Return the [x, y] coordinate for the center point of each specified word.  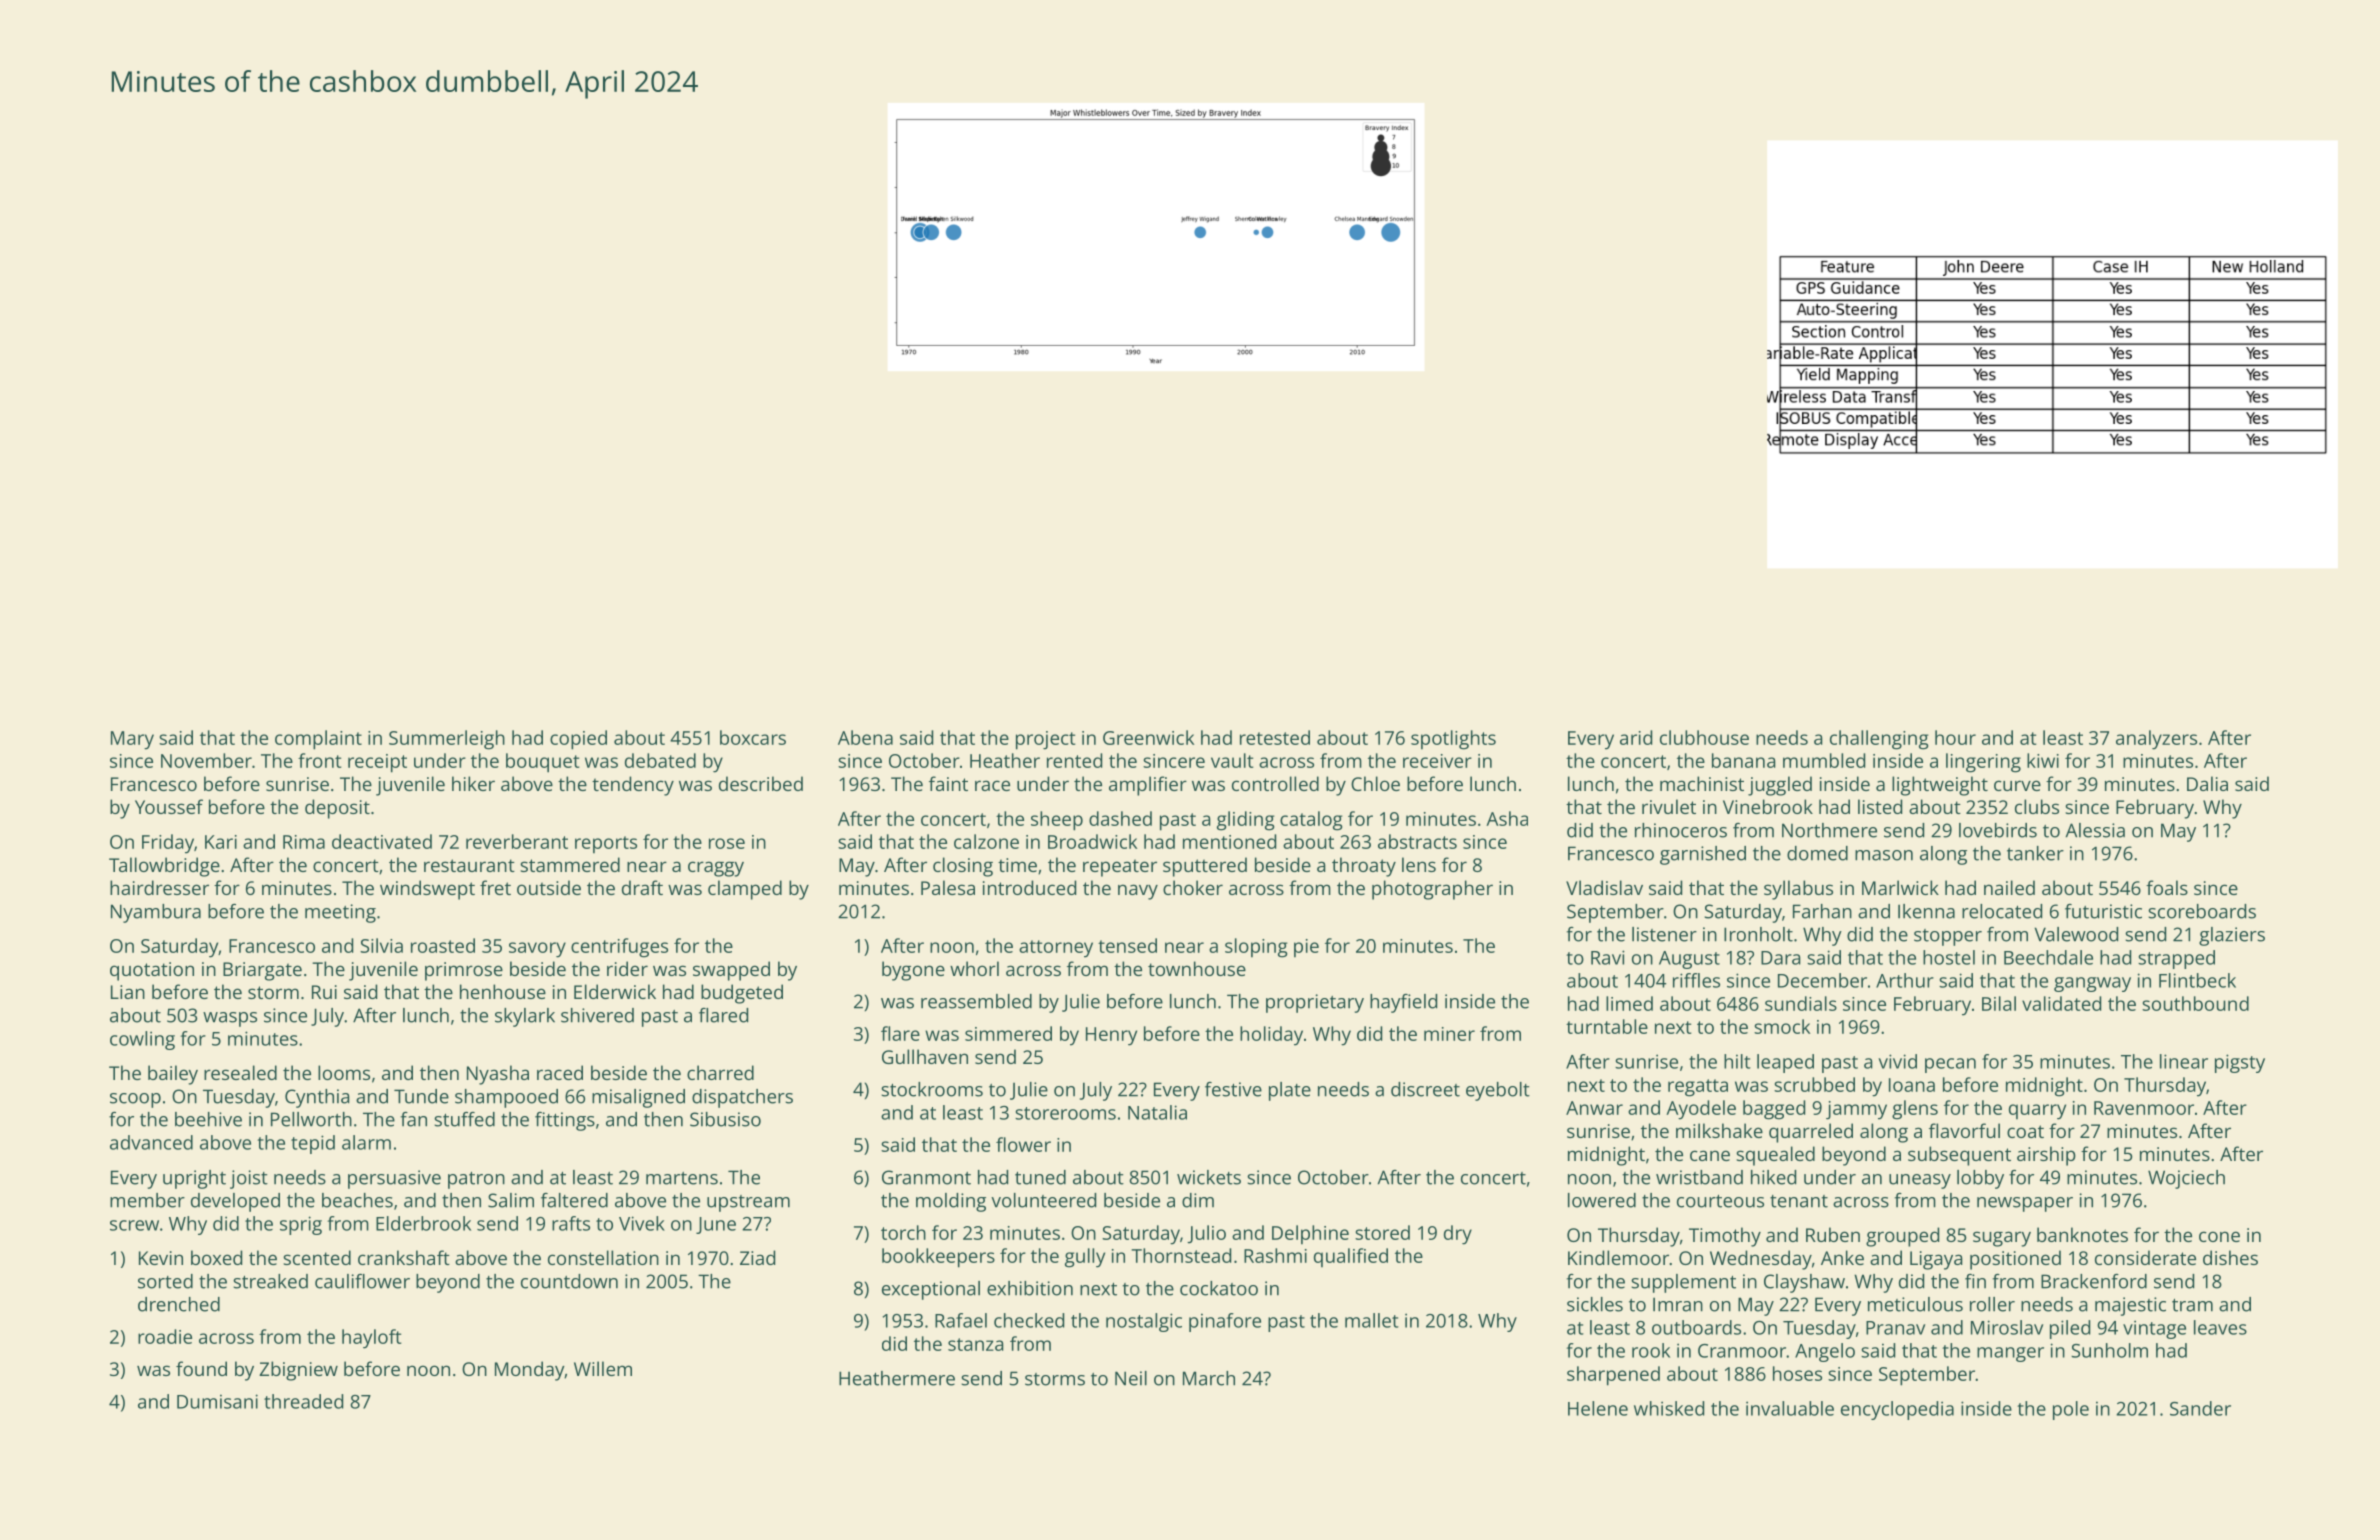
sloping [1256, 948]
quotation [152, 971]
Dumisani [217, 1401]
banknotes [2082, 1234]
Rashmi [1275, 1255]
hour [1955, 737]
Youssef [169, 806]
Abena [865, 737]
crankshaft [404, 1257]
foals [2167, 887]
